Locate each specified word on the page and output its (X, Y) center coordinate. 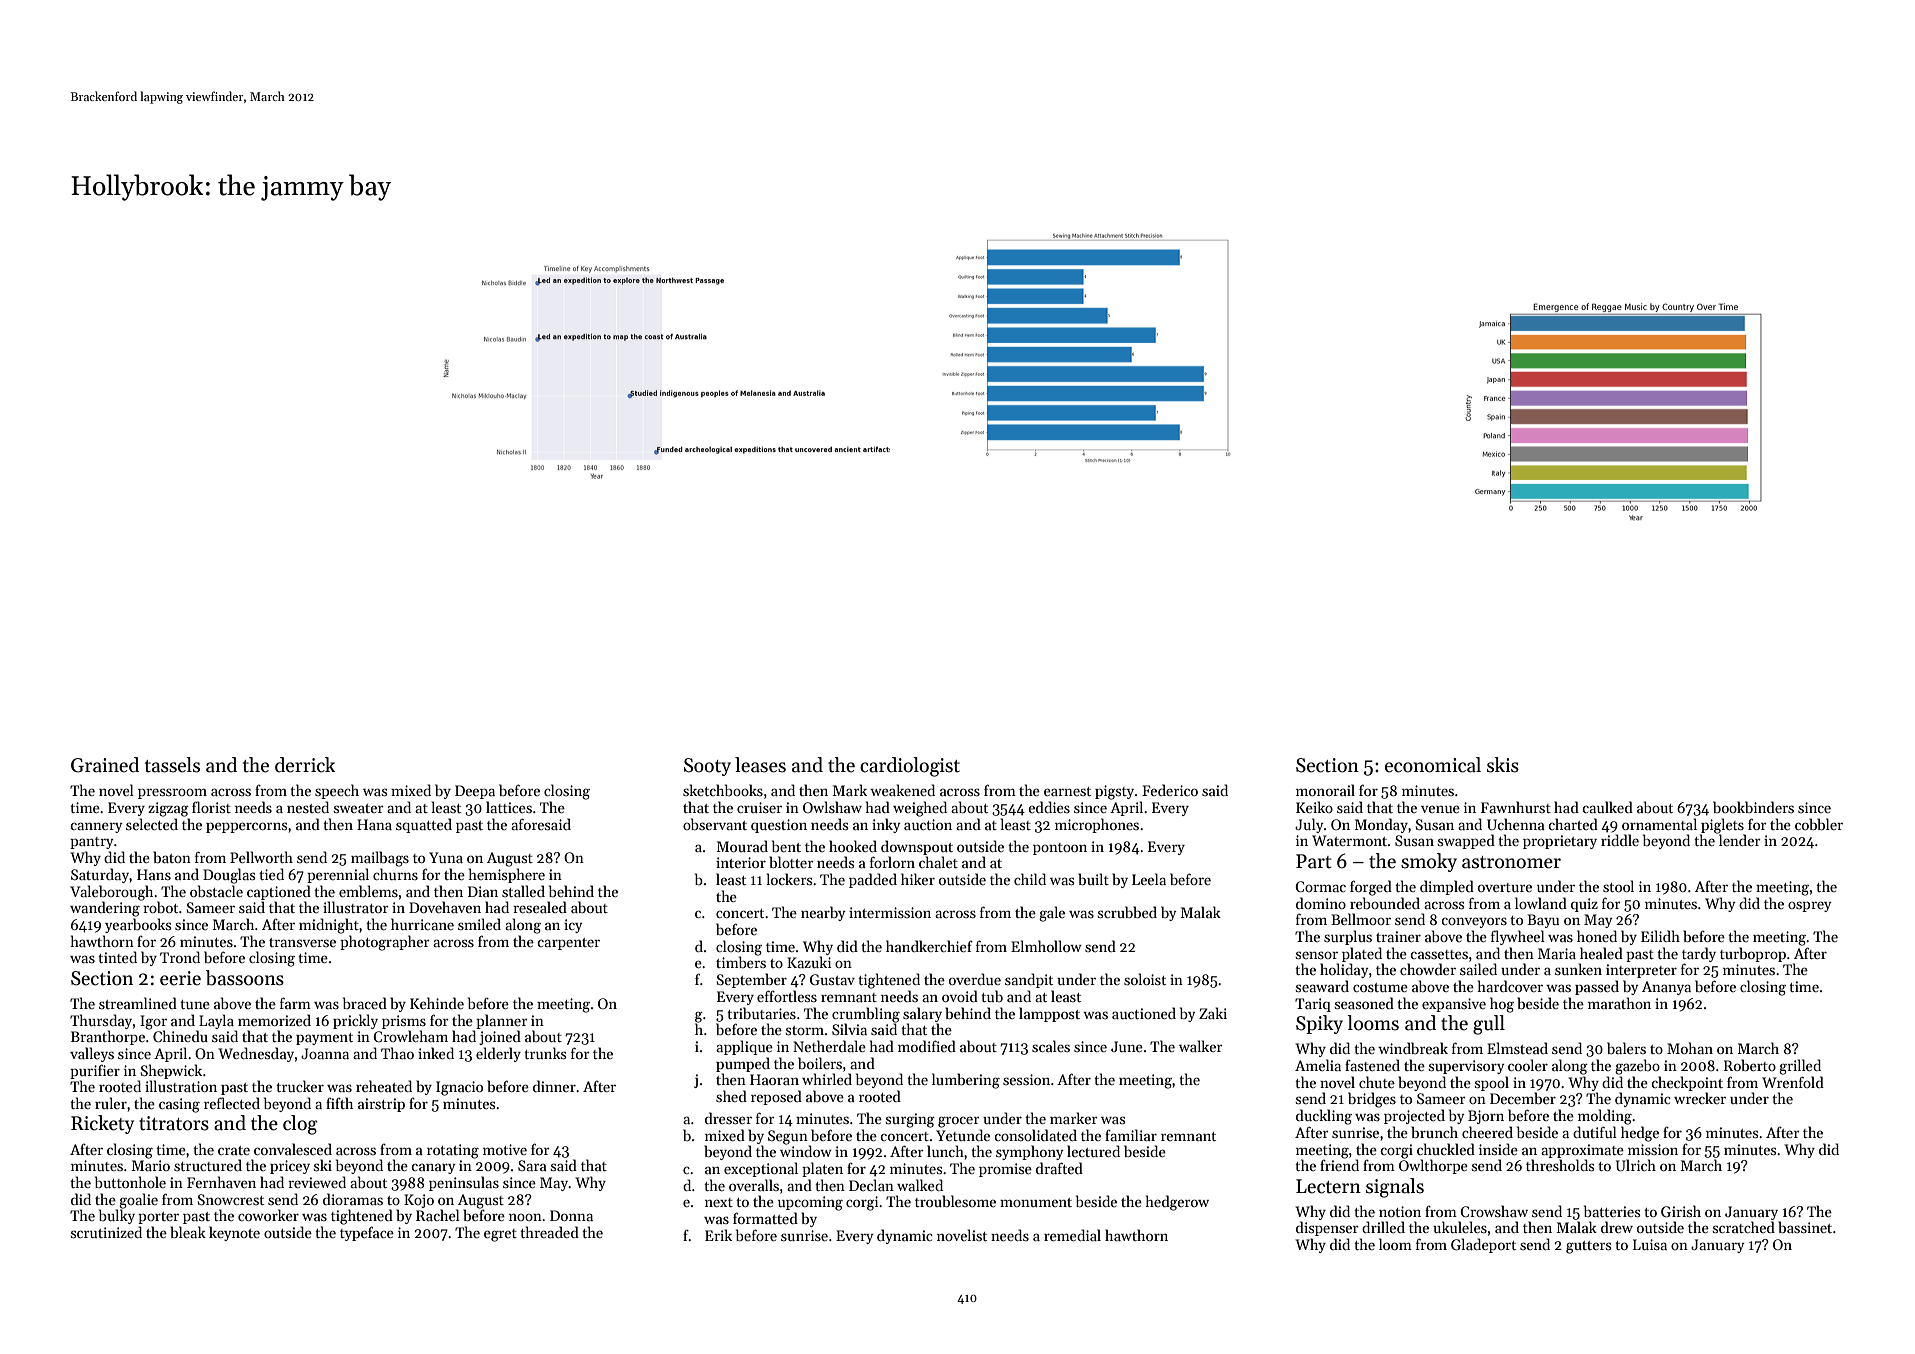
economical (1433, 765)
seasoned (1364, 1003)
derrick (305, 765)
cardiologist (910, 767)
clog (300, 1125)
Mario (151, 1165)
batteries (1612, 1211)
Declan (871, 1185)
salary (922, 1014)
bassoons (245, 978)
